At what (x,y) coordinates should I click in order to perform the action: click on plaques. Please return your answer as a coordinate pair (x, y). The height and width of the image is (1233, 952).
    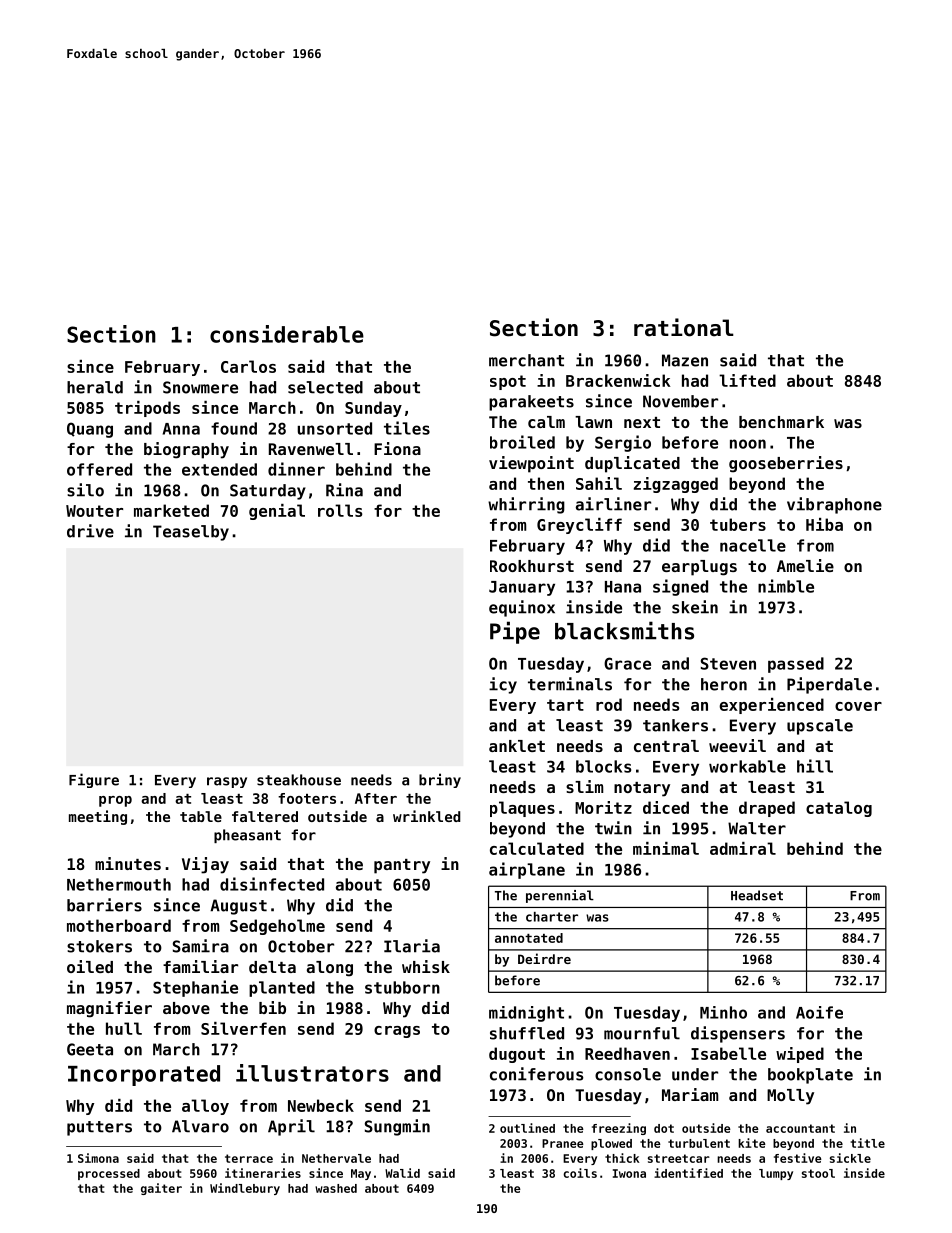
    Looking at the image, I should click on (522, 809).
